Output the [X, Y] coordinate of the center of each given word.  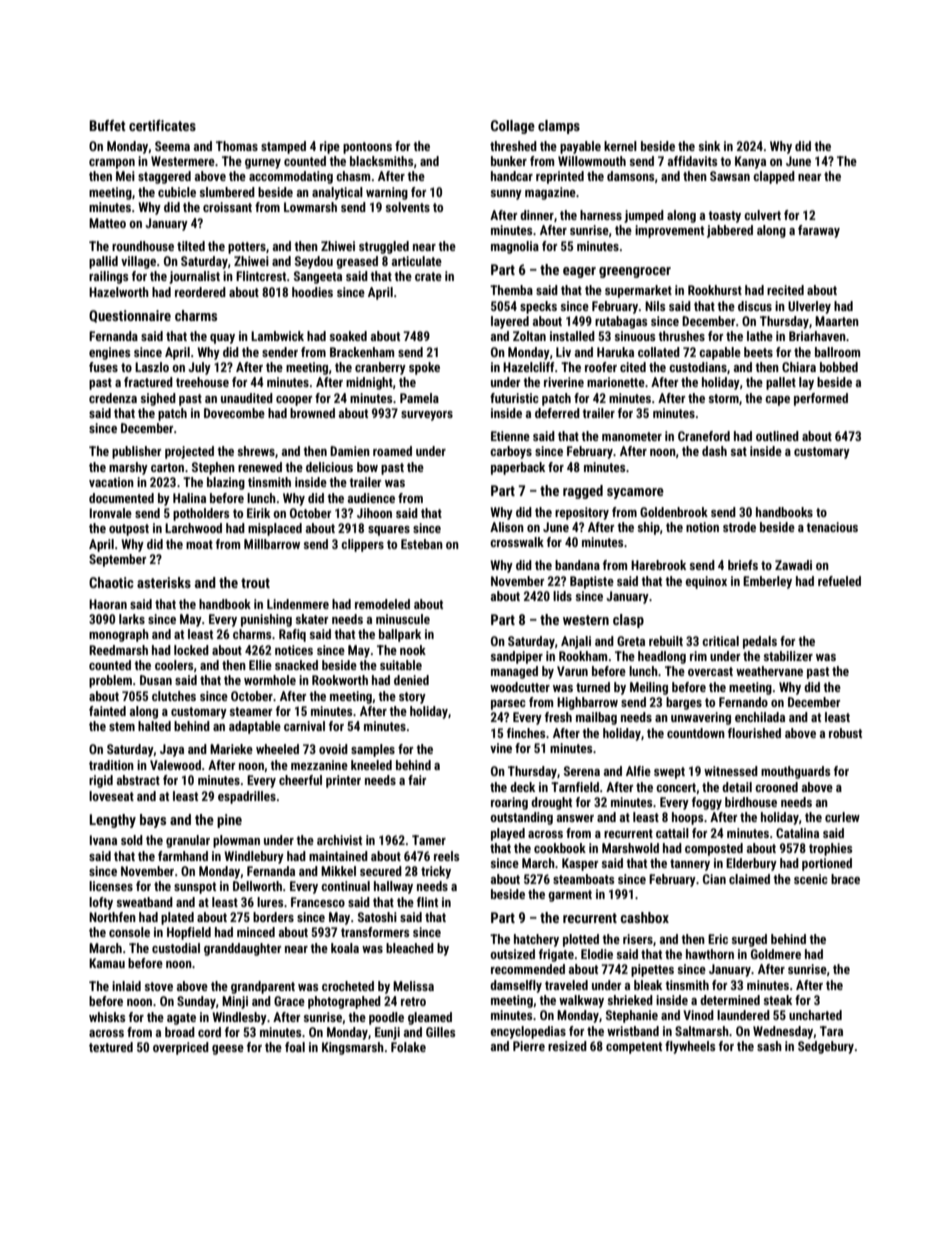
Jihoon [374, 513]
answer [575, 818]
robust [845, 733]
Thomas [237, 146]
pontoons [367, 148]
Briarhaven [817, 336]
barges [684, 703]
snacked [296, 665]
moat [199, 544]
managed [514, 672]
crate [428, 276]
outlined [777, 436]
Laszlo [152, 367]
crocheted [348, 986]
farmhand [183, 856]
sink [709, 146]
